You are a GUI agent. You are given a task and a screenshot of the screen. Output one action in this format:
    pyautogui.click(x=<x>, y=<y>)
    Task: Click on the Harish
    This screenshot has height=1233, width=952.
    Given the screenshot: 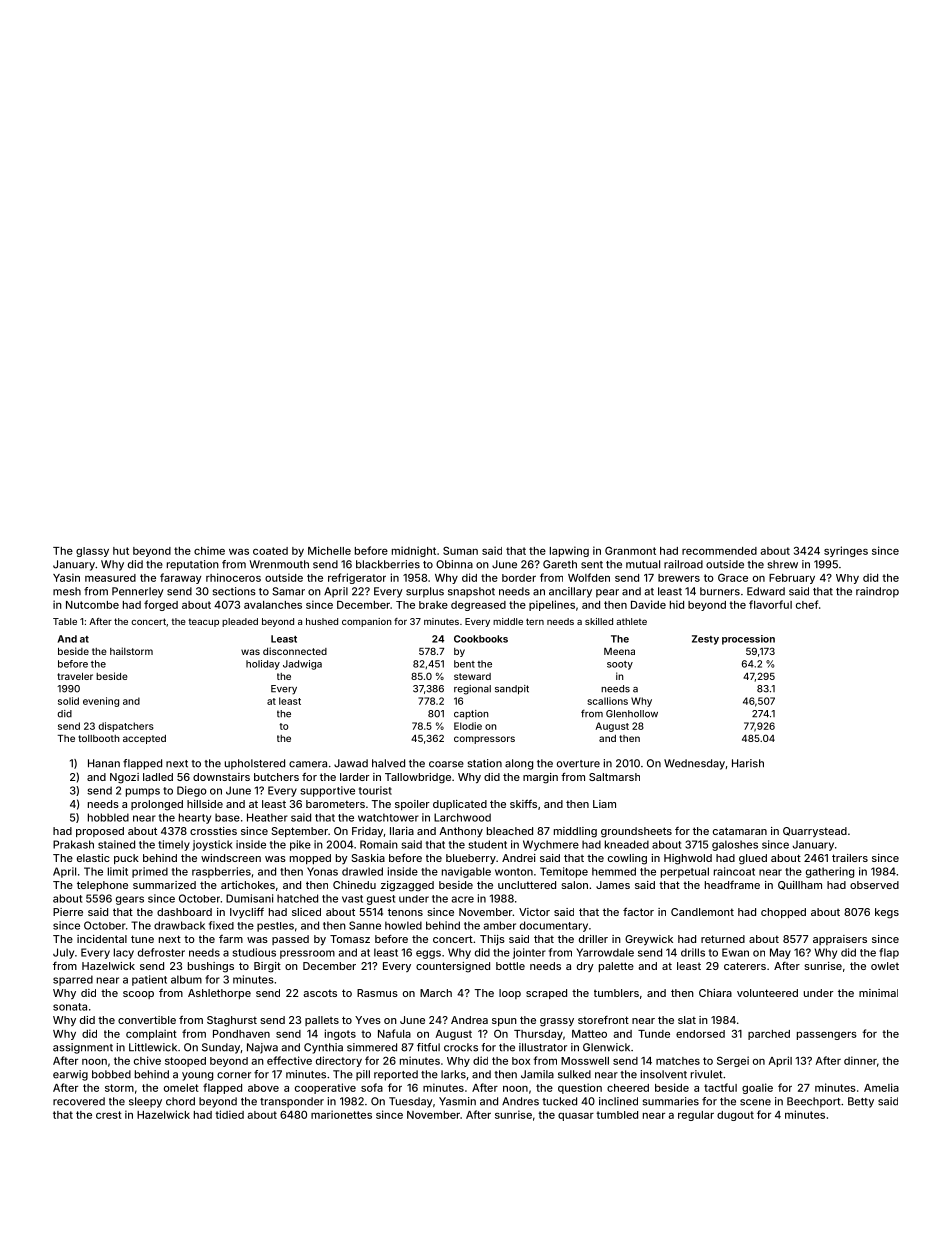 What is the action you would take?
    pyautogui.click(x=748, y=763)
